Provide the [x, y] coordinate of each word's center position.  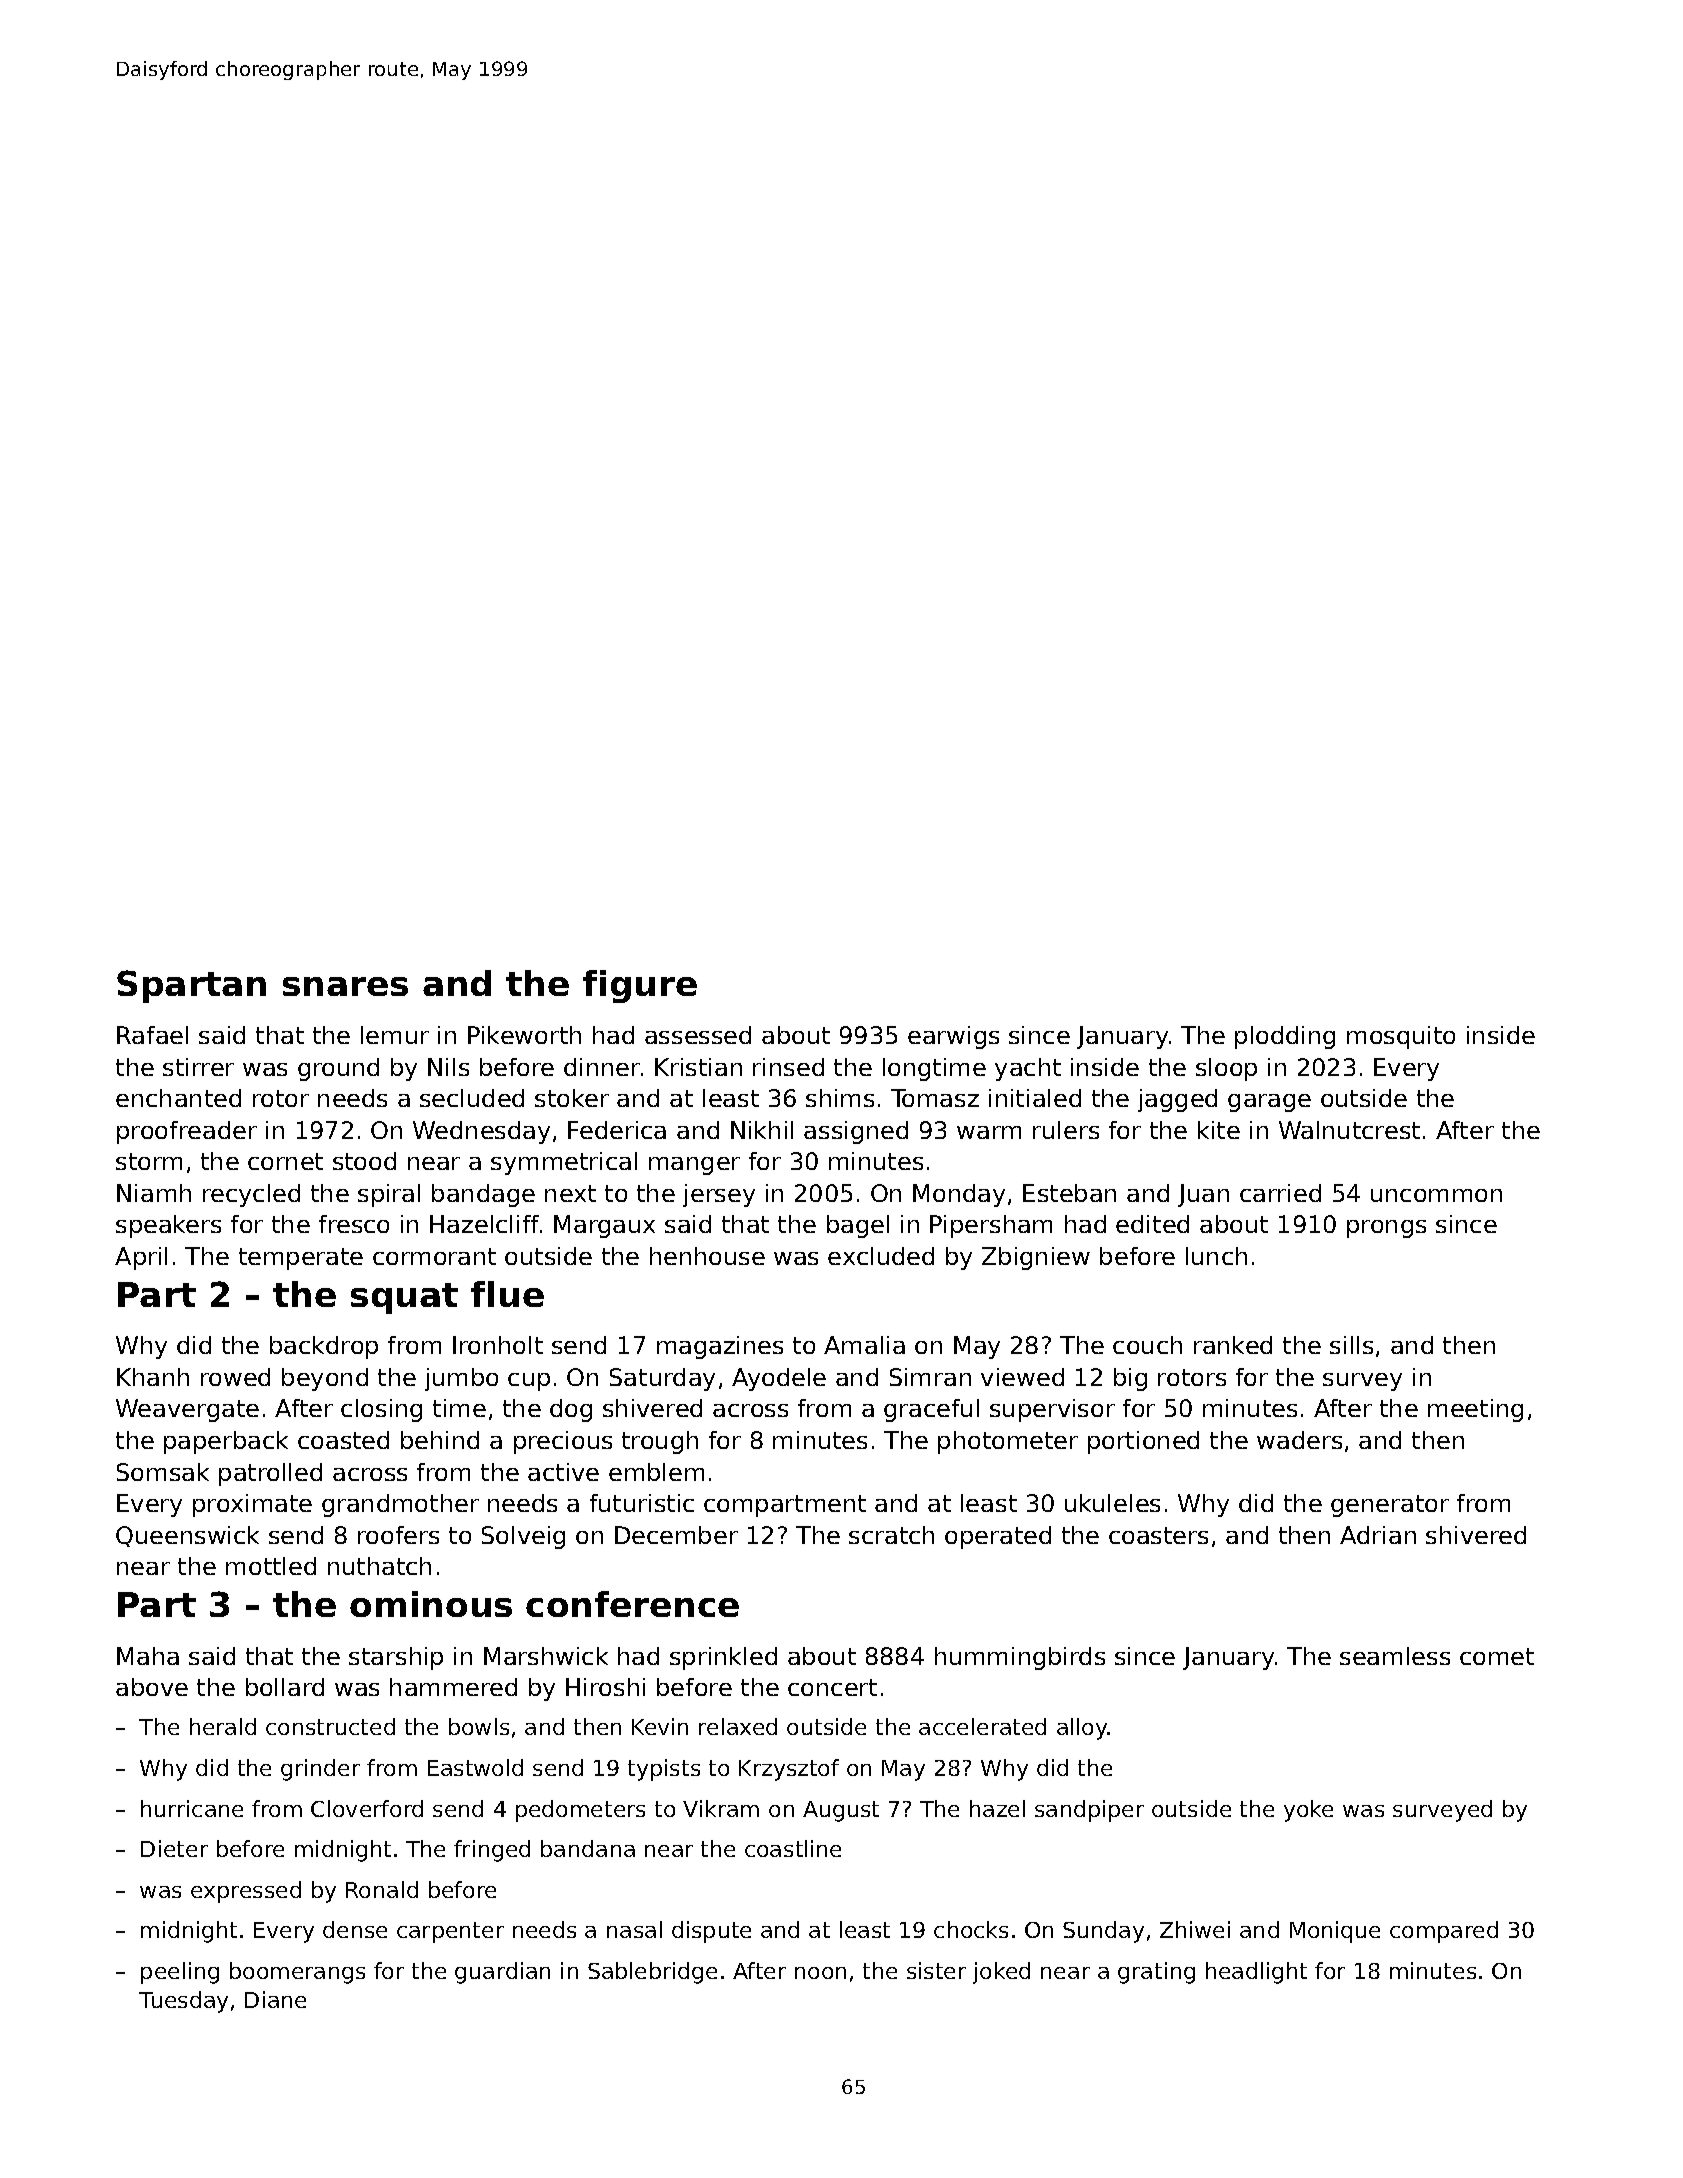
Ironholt [498, 1345]
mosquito [1401, 1037]
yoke [1308, 1811]
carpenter [450, 1932]
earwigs [953, 1037]
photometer [1008, 1442]
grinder [320, 1770]
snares [345, 986]
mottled [271, 1566]
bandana [588, 1848]
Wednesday [481, 1132]
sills [1351, 1345]
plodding [1285, 1037]
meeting [1475, 1410]
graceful [931, 1410]
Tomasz [935, 1098]
